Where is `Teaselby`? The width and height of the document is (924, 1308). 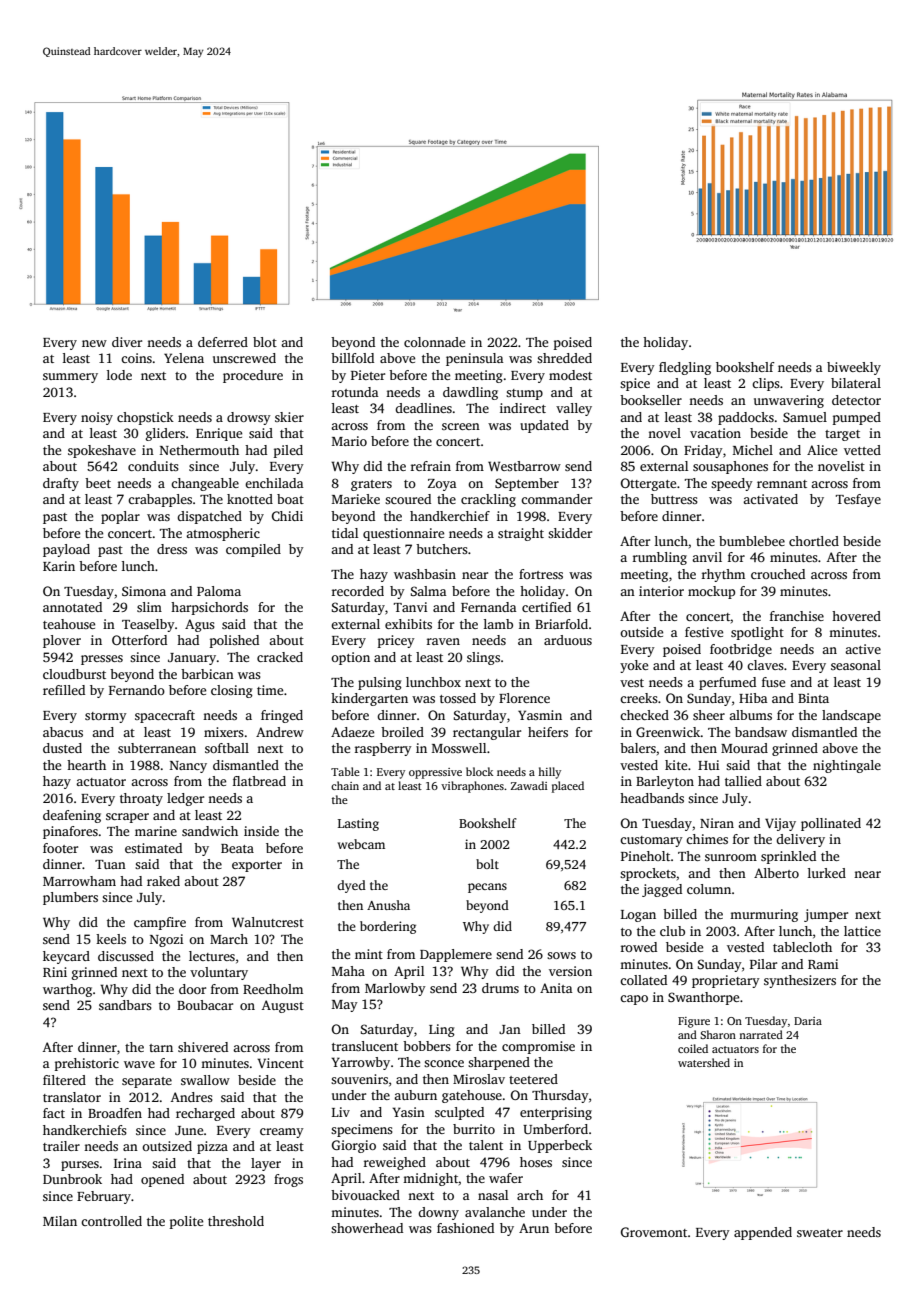
Teaselby is located at coordinates (148, 625).
